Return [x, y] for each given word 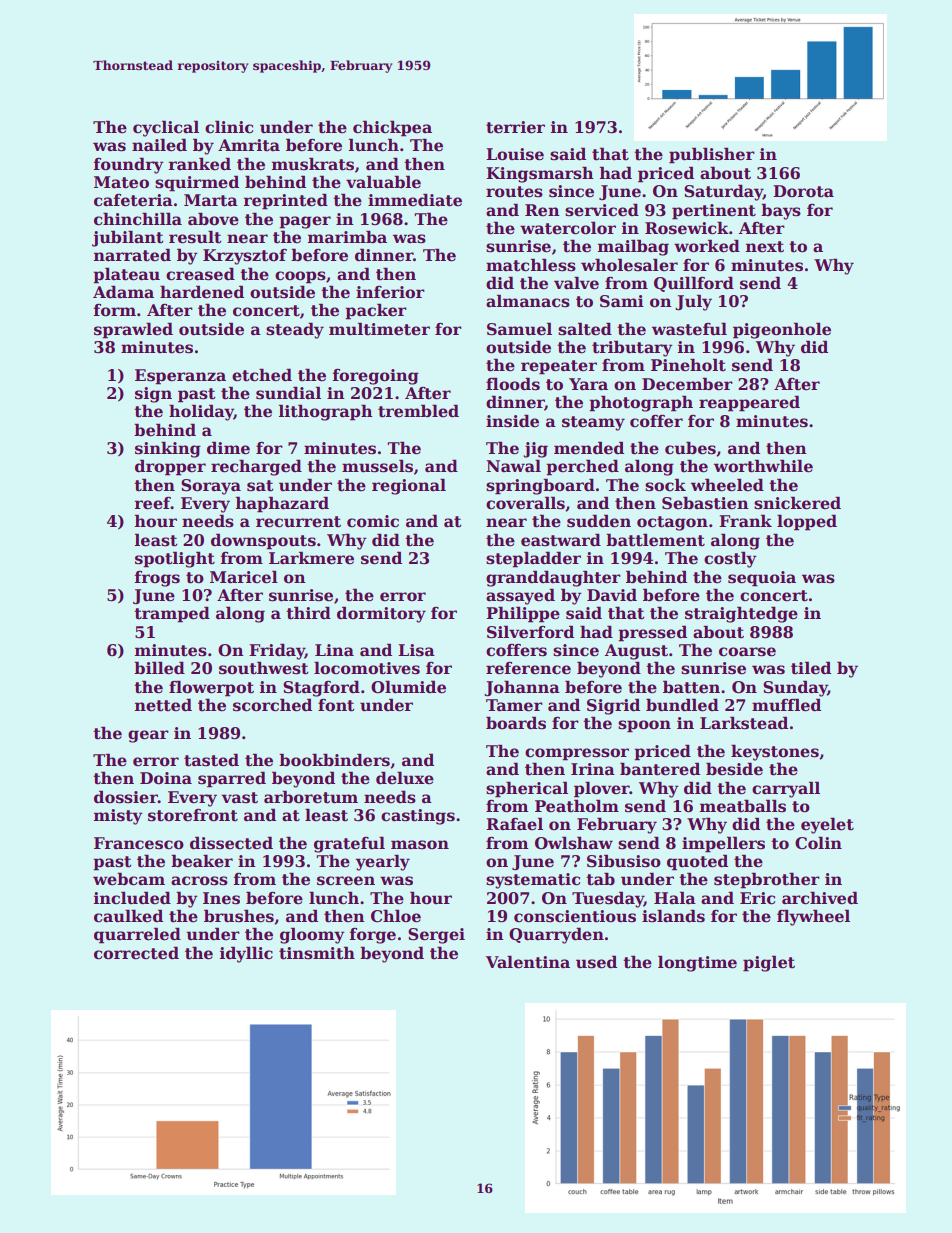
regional [409, 486]
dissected [231, 843]
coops [300, 277]
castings [418, 817]
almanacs [528, 301]
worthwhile [763, 466]
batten [691, 687]
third [308, 613]
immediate [415, 200]
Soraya [211, 487]
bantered [660, 769]
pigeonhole [782, 330]
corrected [136, 953]
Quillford [694, 284]
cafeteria [133, 200]
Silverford [530, 632]
